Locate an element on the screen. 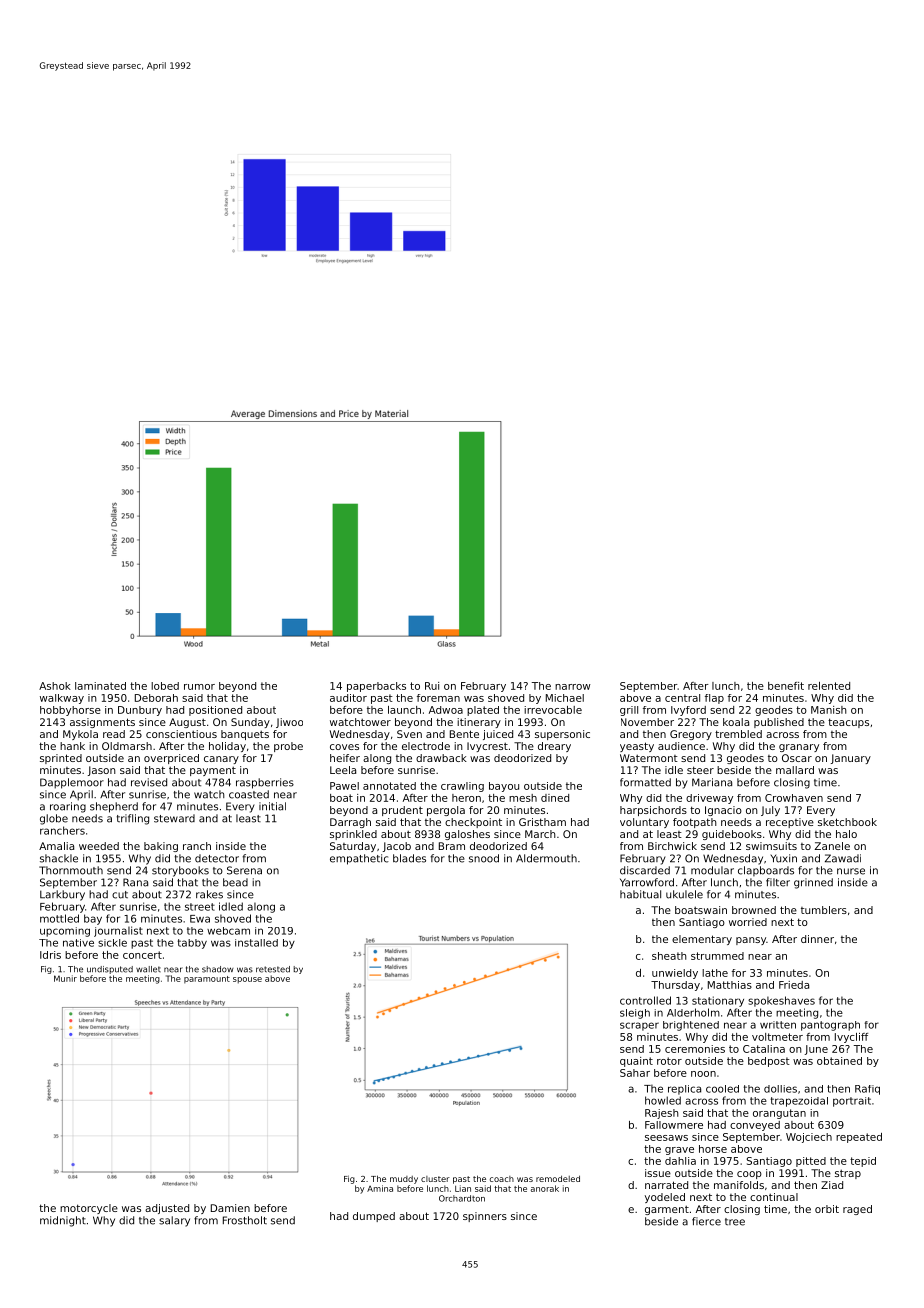 The height and width of the screenshot is (1308, 924). conscientious is located at coordinates (181, 734).
